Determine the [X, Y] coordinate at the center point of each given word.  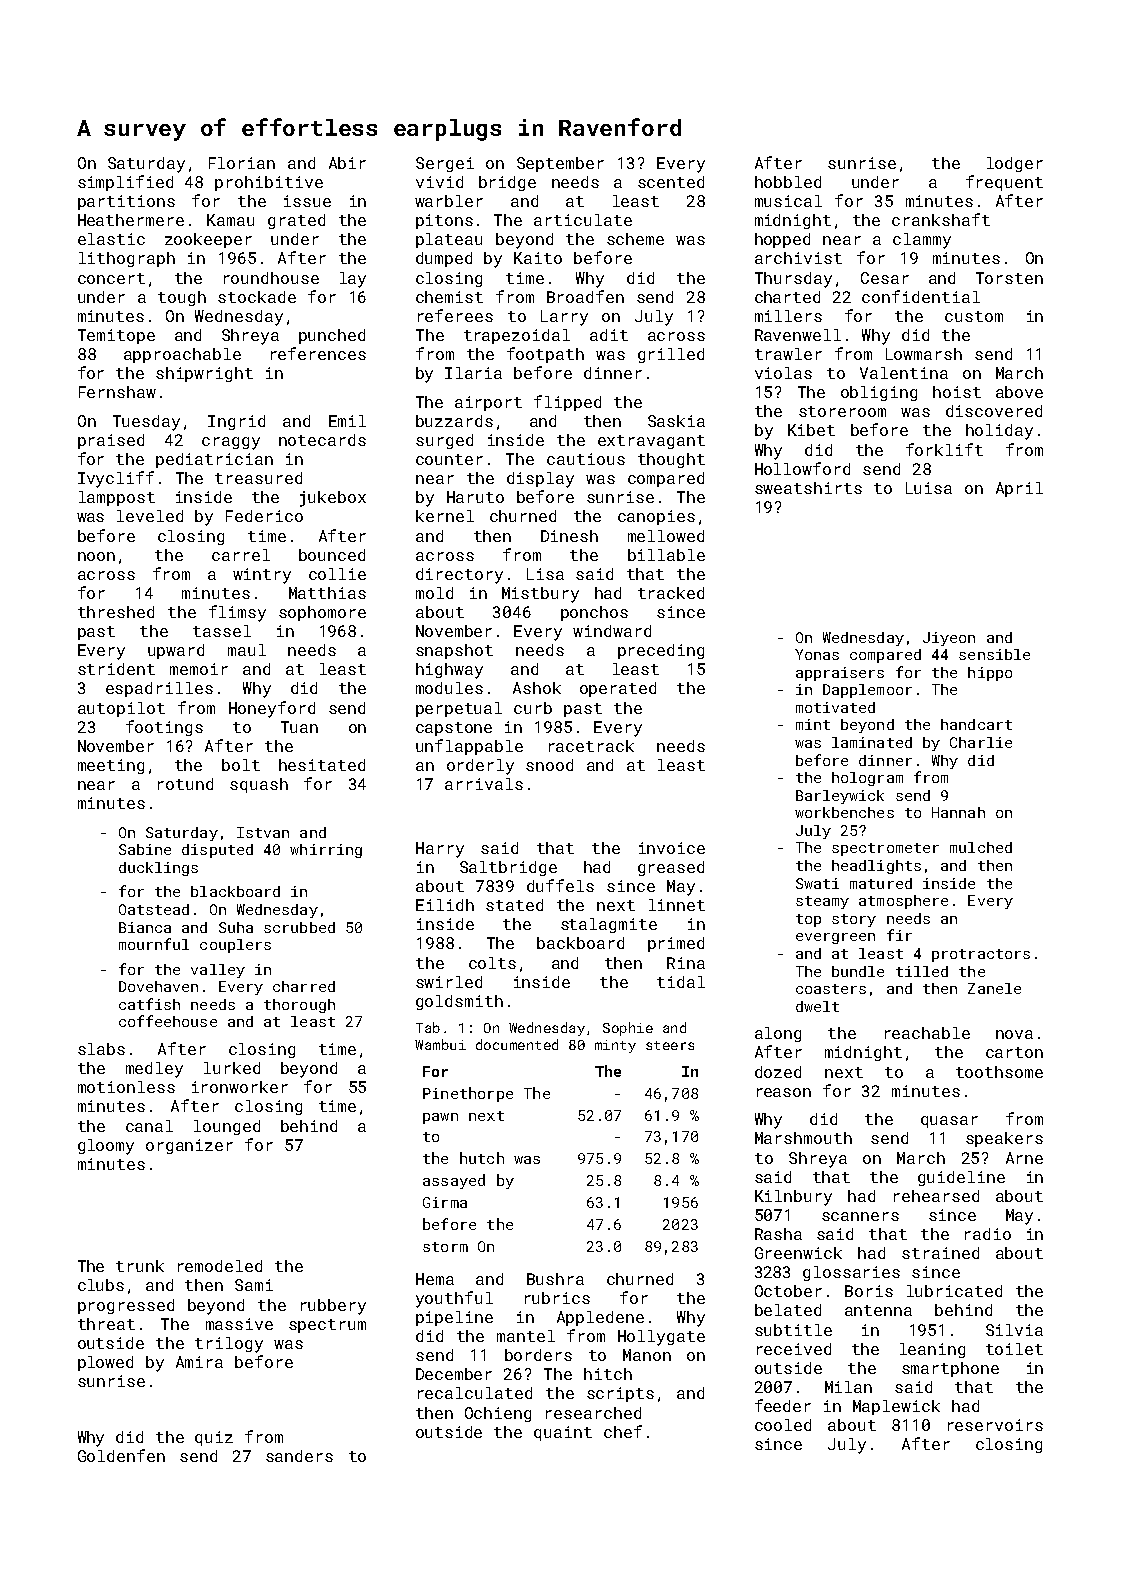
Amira [199, 1362]
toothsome [999, 1072]
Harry [440, 850]
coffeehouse [168, 1021]
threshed [116, 612]
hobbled [788, 182]
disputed [217, 851]
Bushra [555, 1279]
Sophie [628, 1029]
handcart [976, 724]
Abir [347, 163]
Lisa [545, 574]
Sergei [445, 164]
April [1019, 489]
